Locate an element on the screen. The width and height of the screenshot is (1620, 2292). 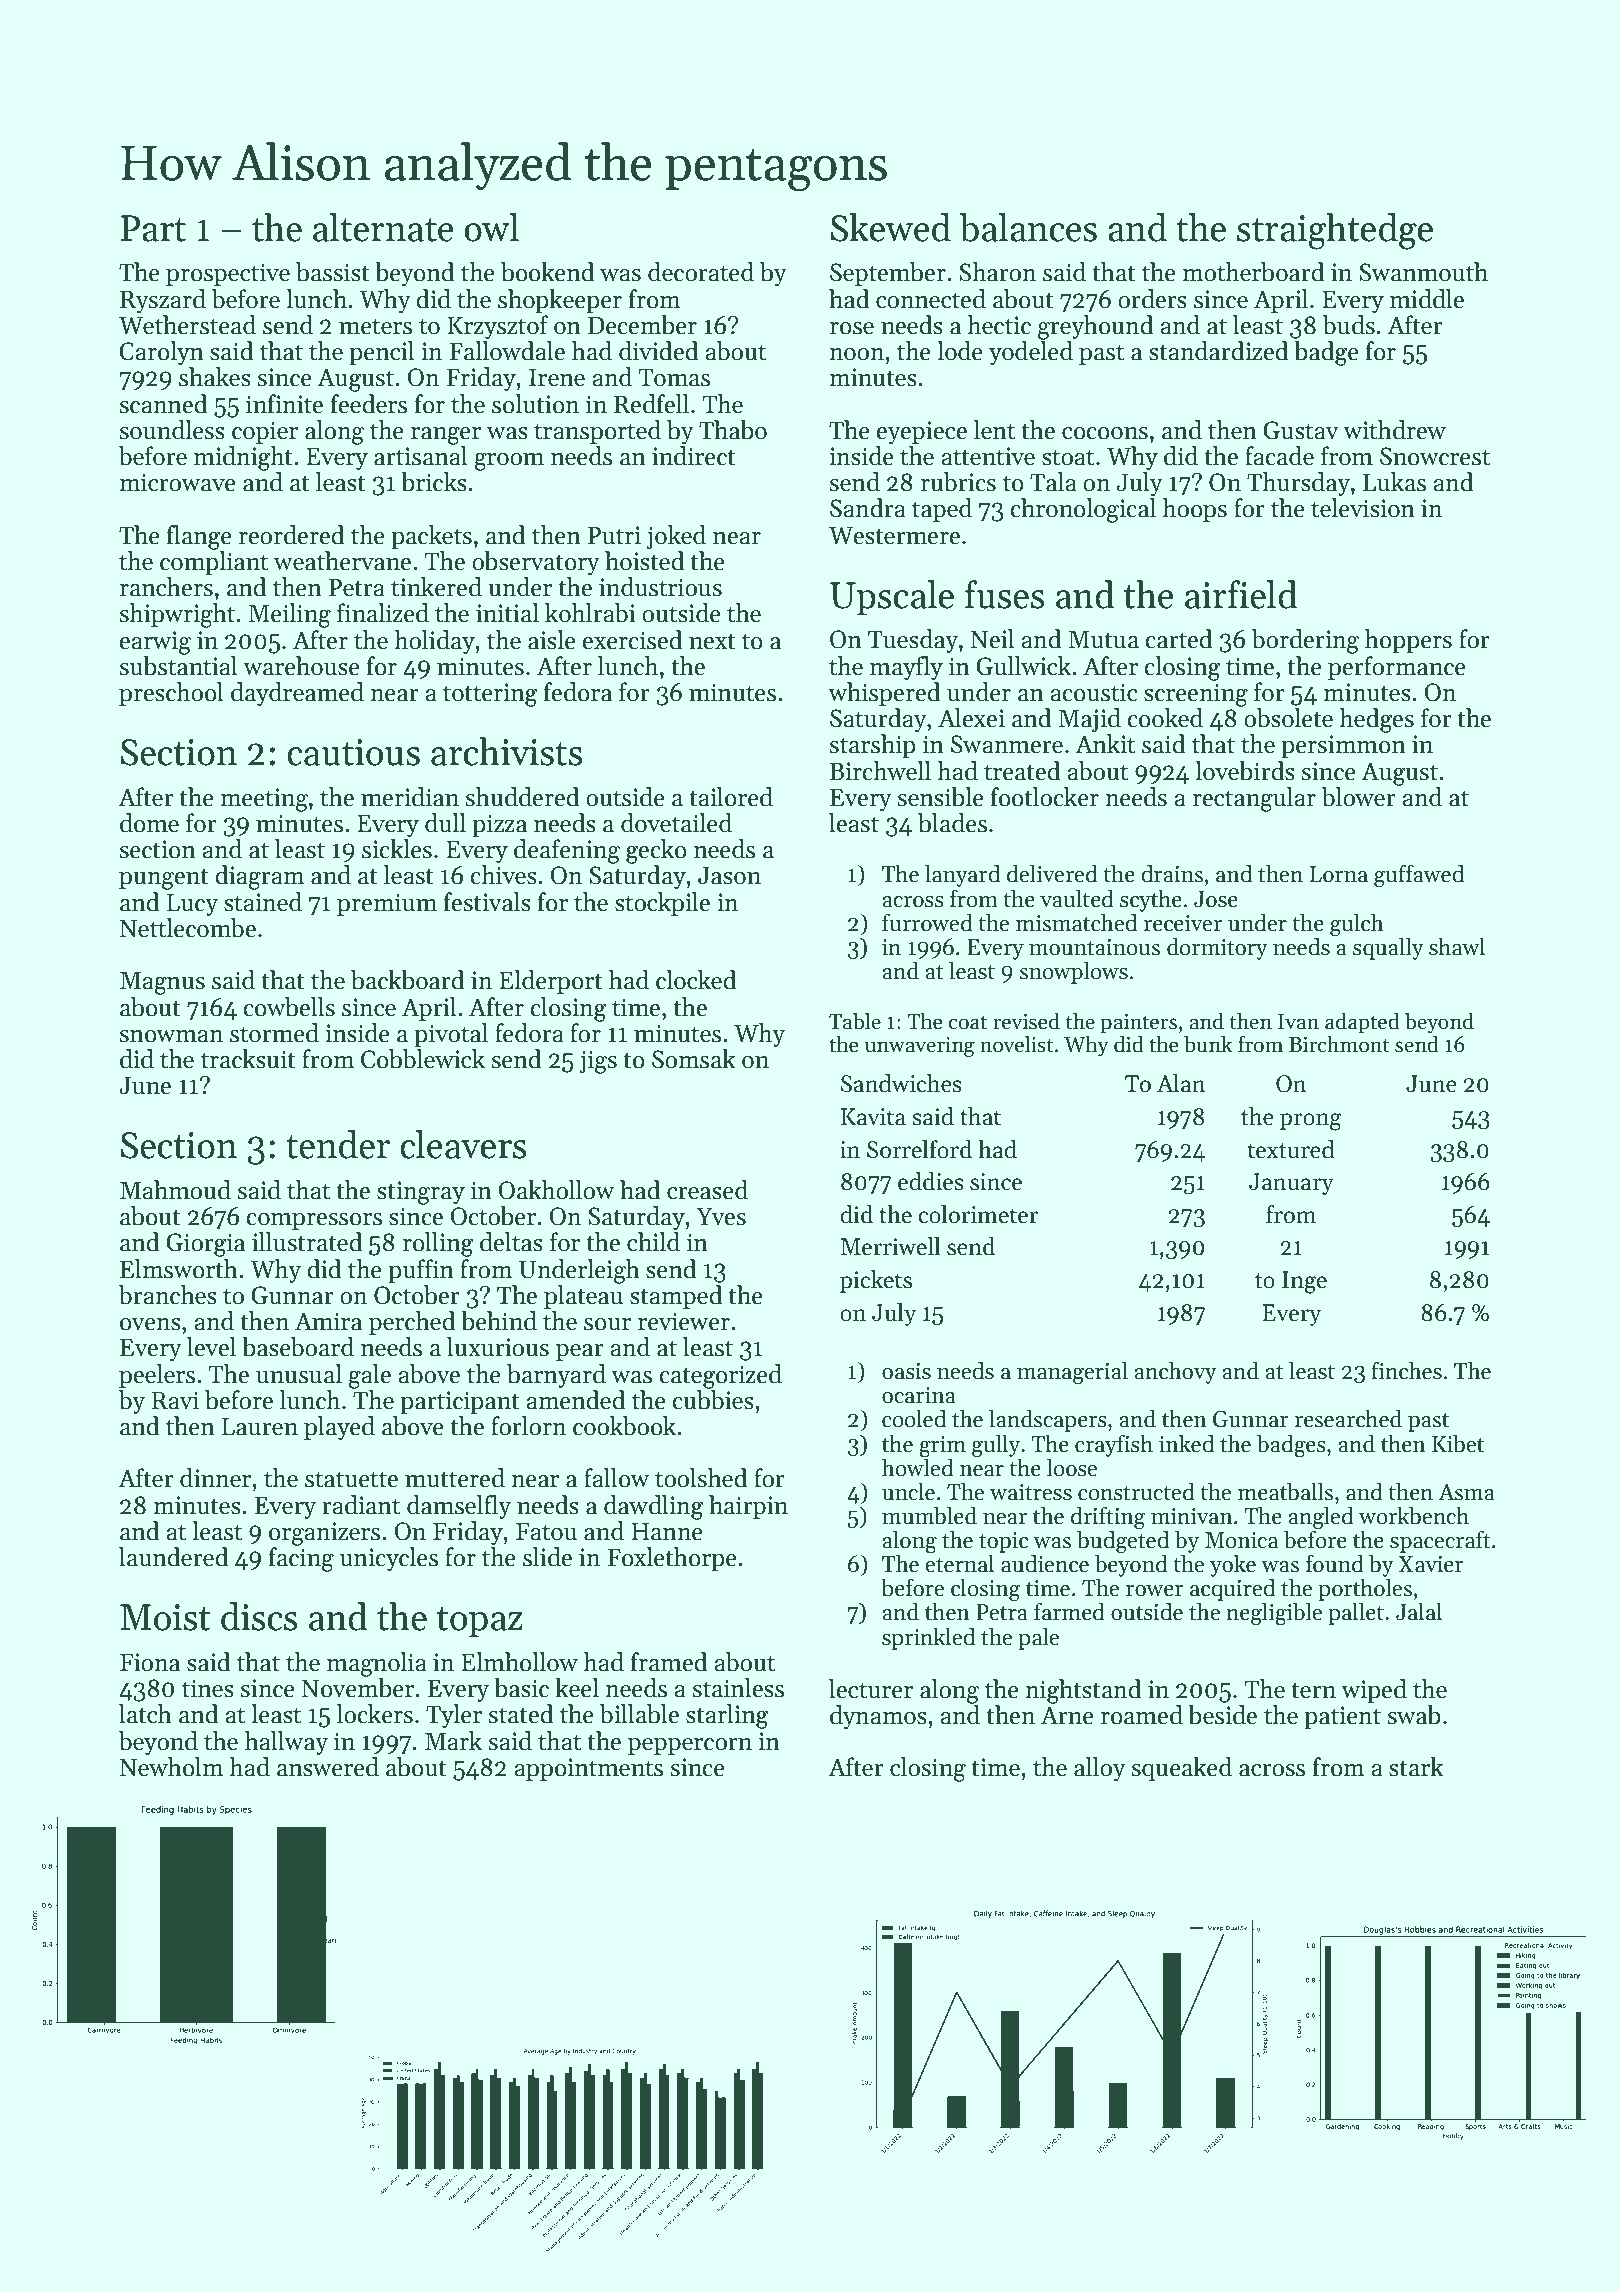
screening is located at coordinates (1196, 695).
